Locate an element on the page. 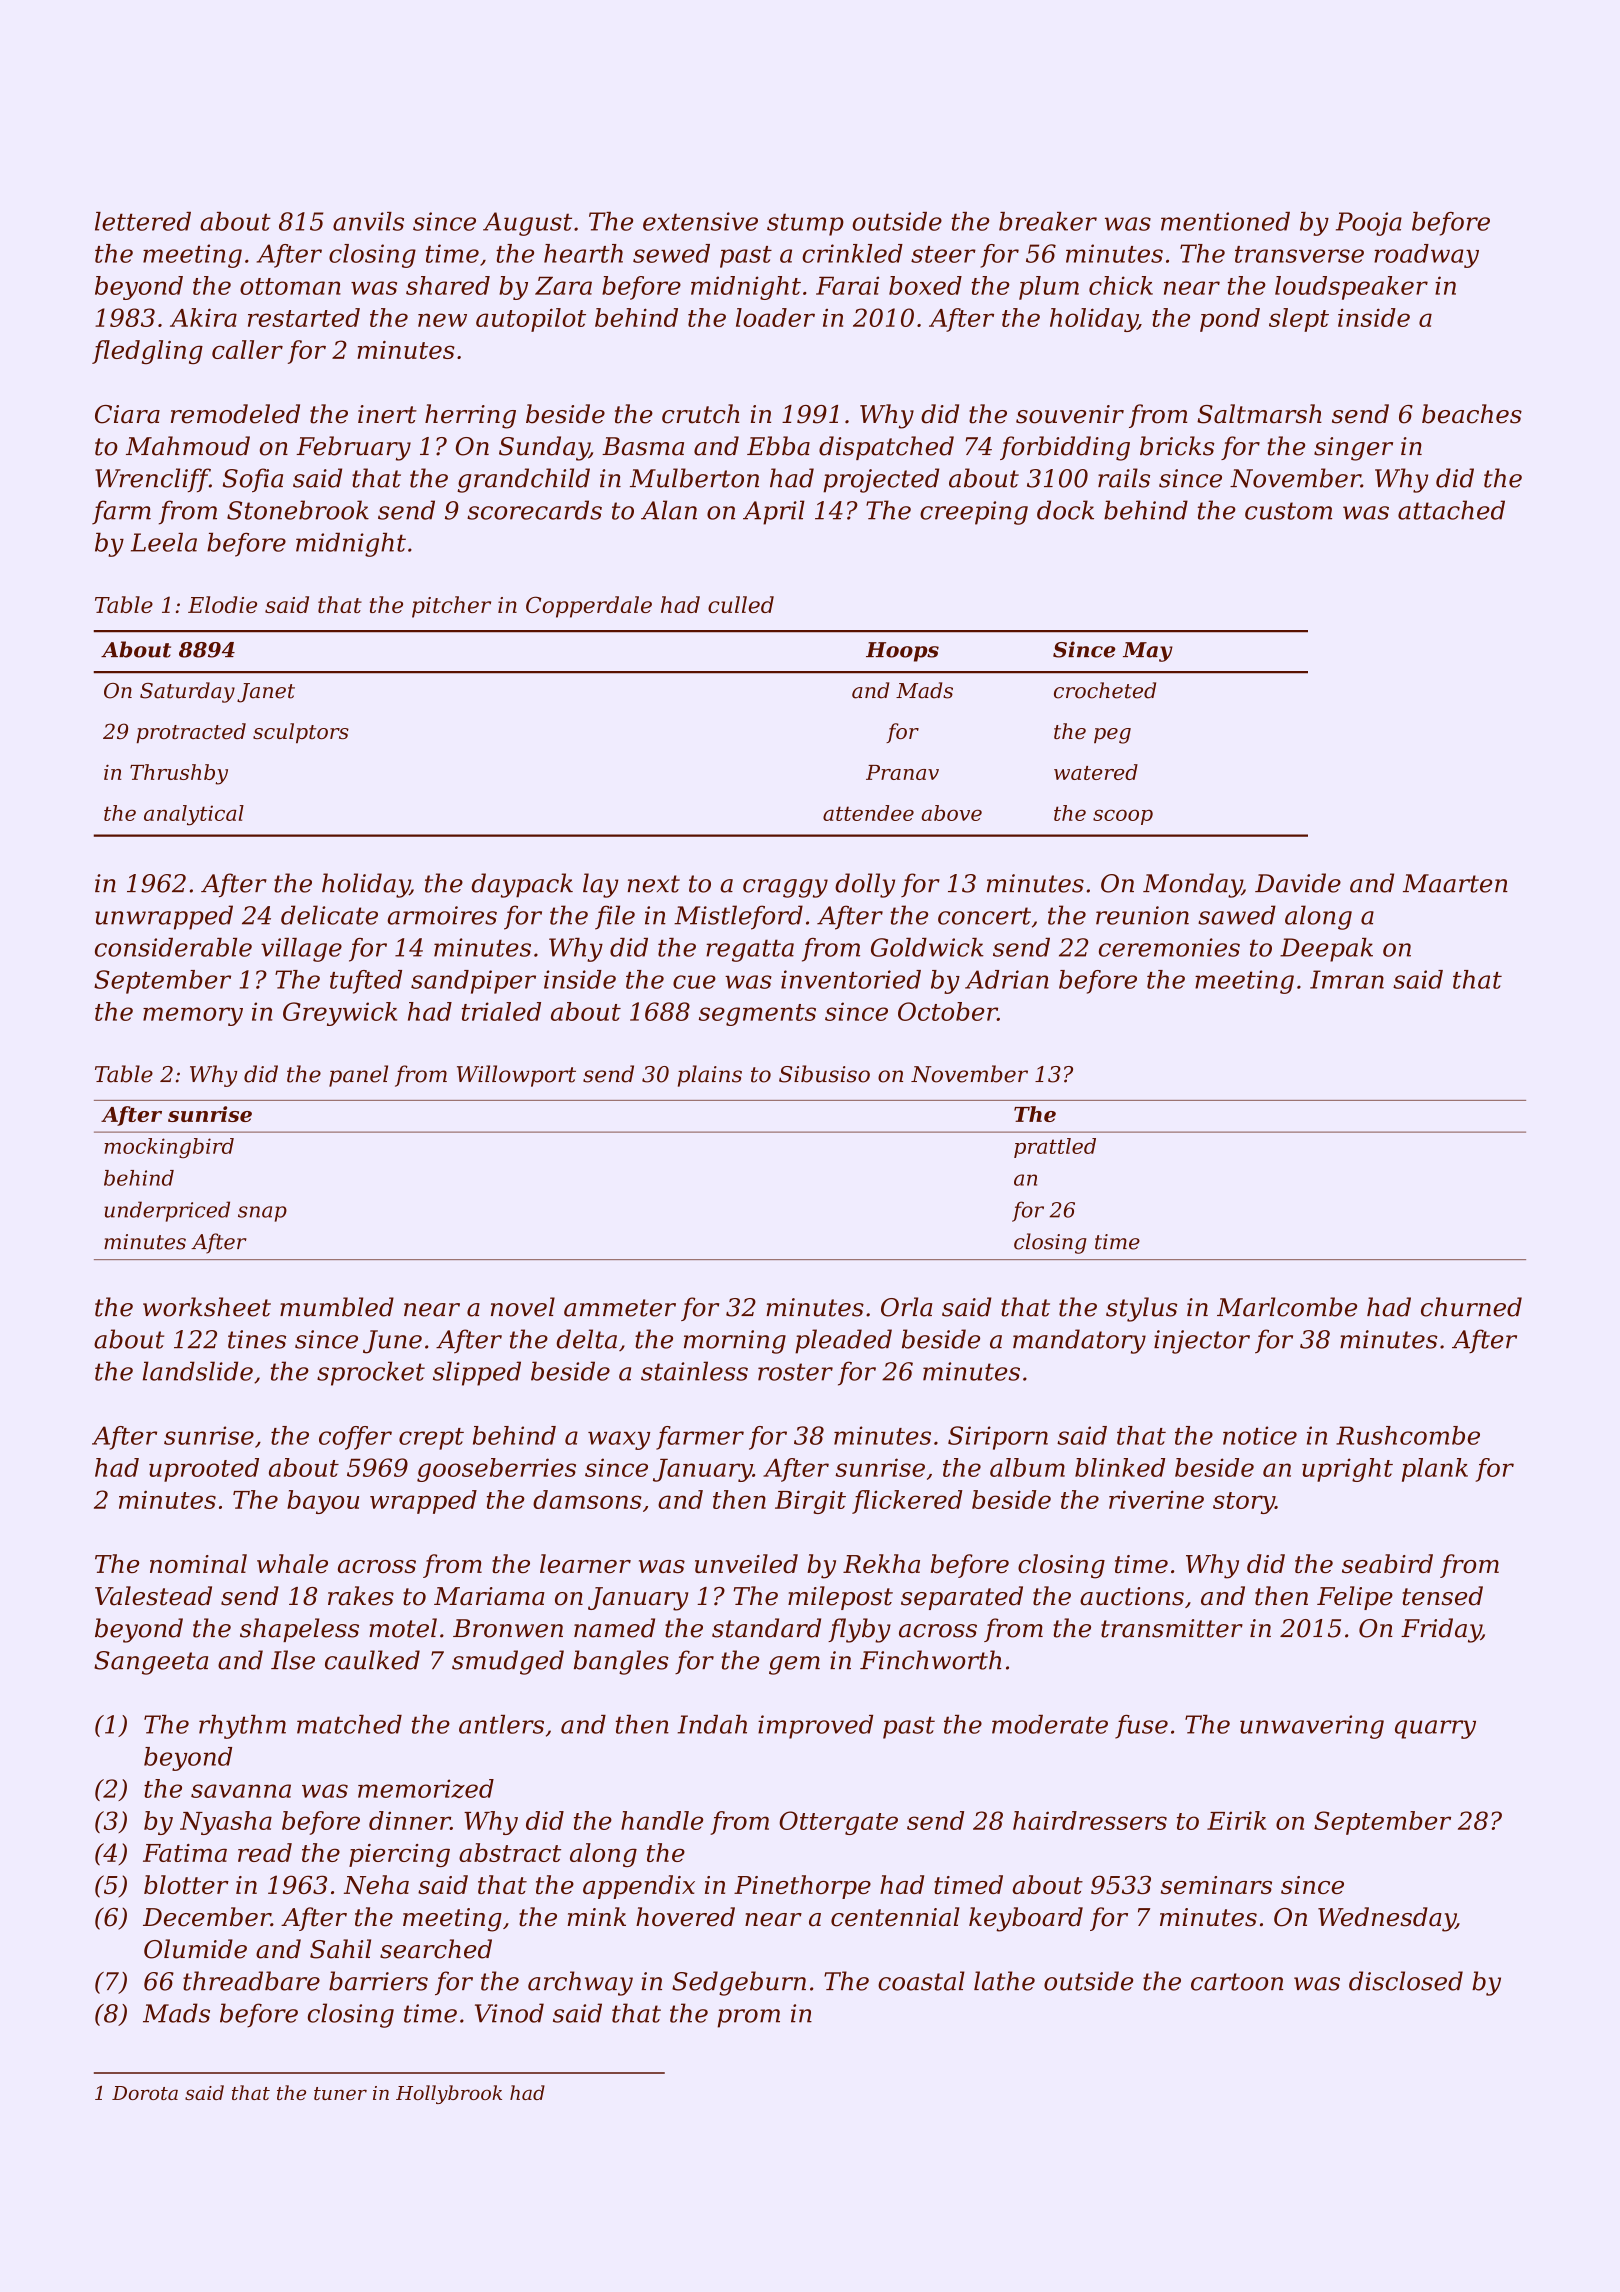 This image has width=1620, height=2292. novel is located at coordinates (523, 1307).
